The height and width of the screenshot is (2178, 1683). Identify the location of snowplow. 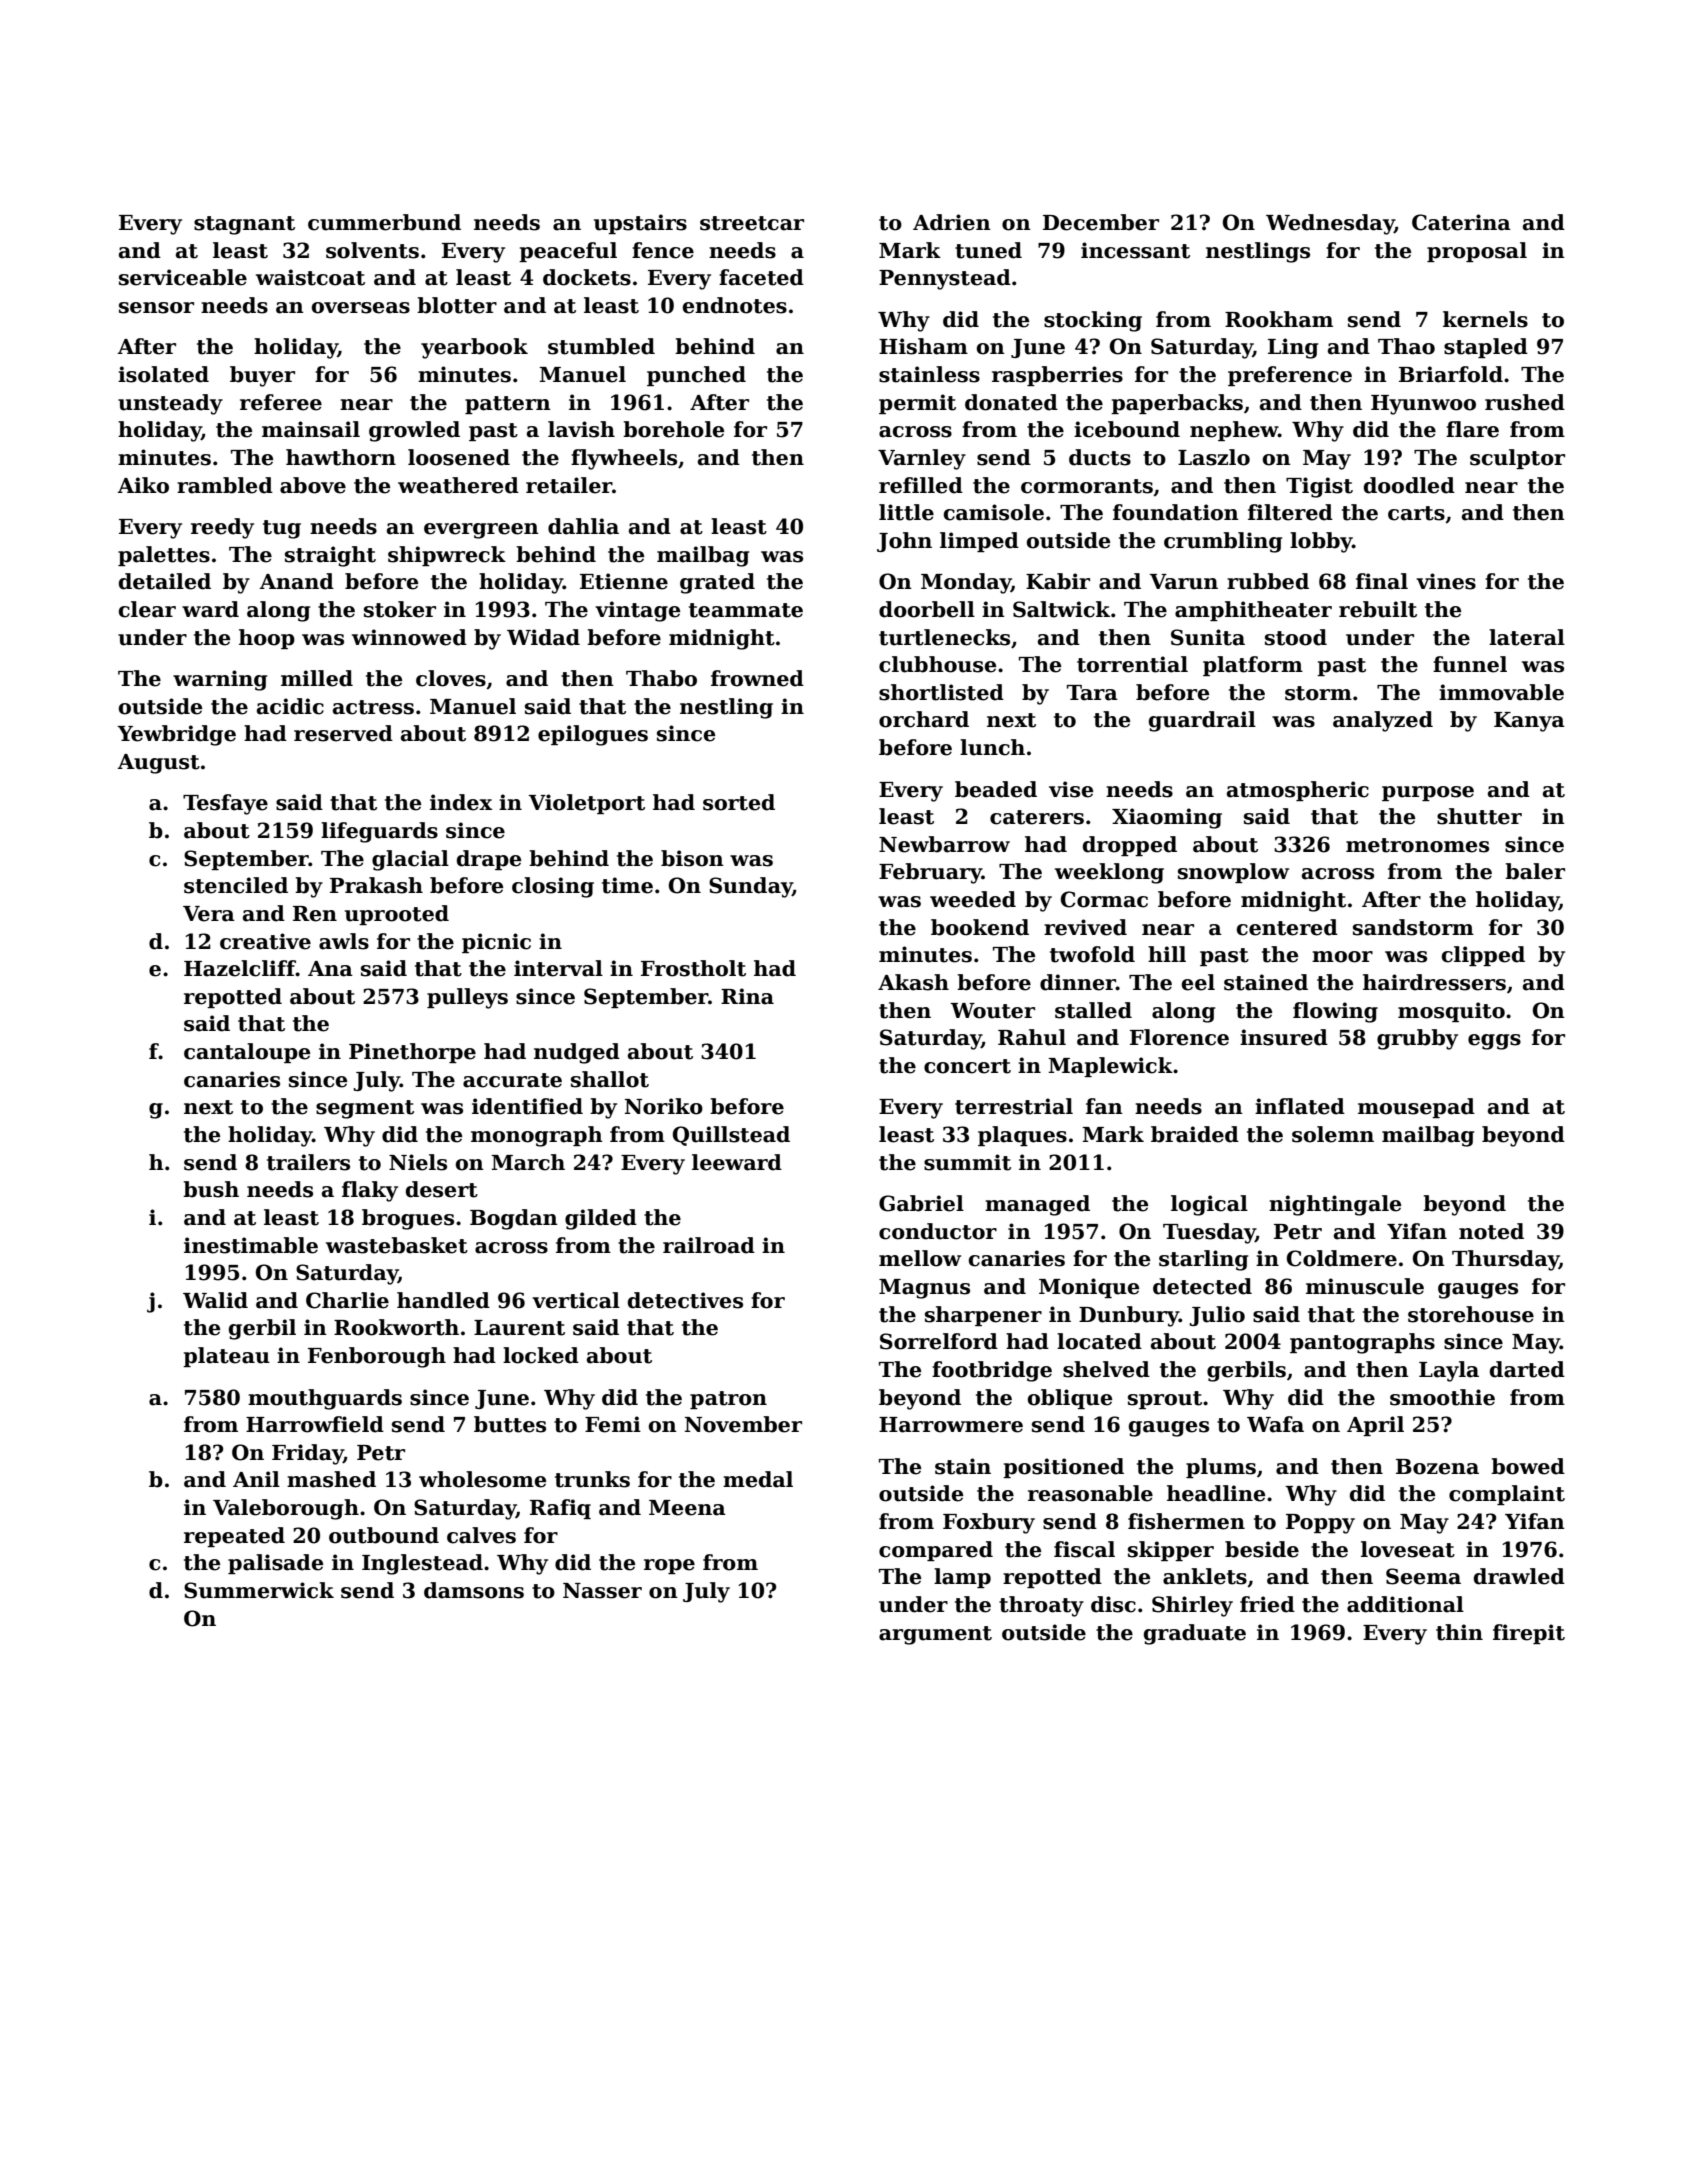
(1233, 873).
